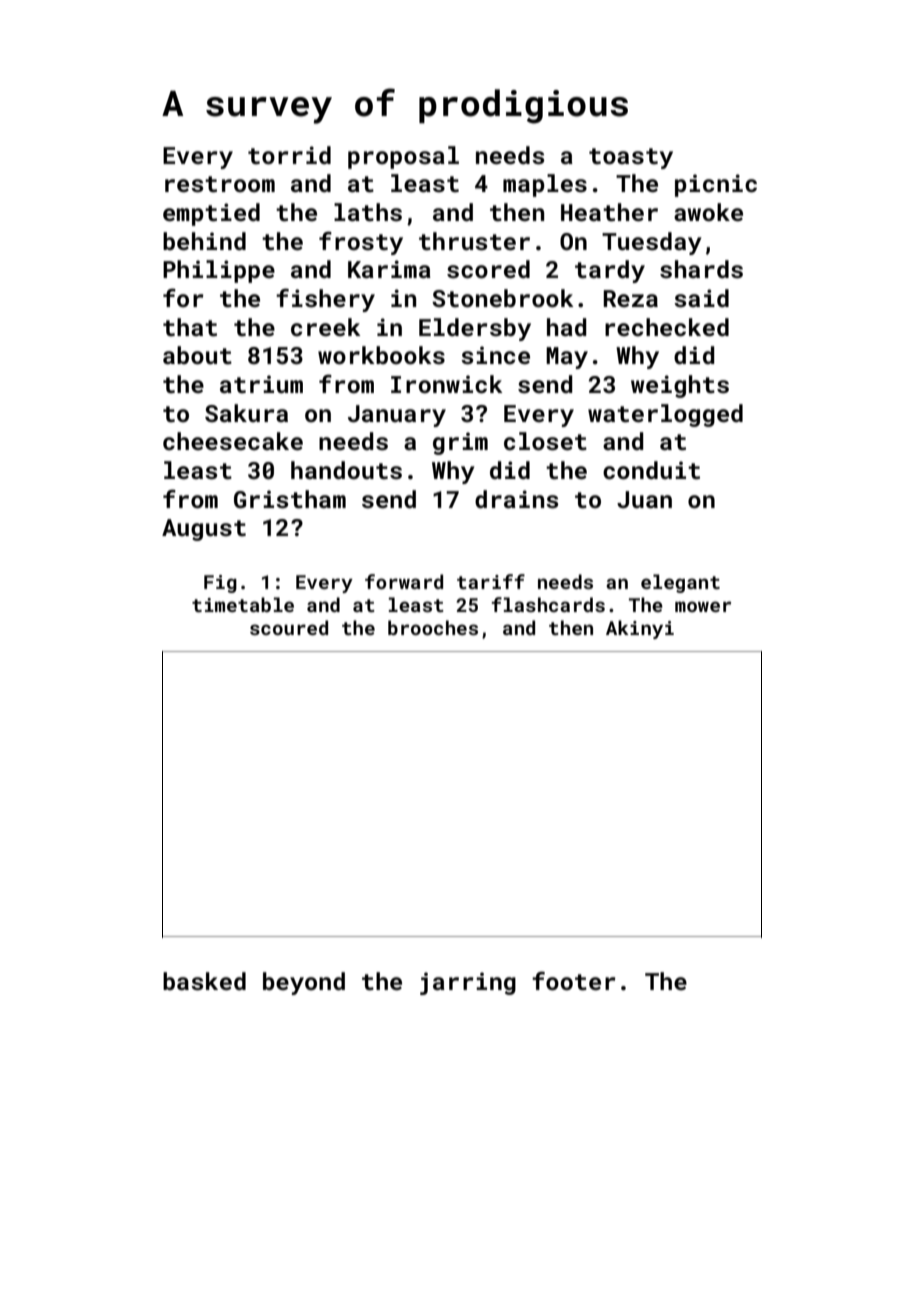 The width and height of the screenshot is (924, 1311). What do you see at coordinates (703, 606) in the screenshot?
I see `mower` at bounding box center [703, 606].
